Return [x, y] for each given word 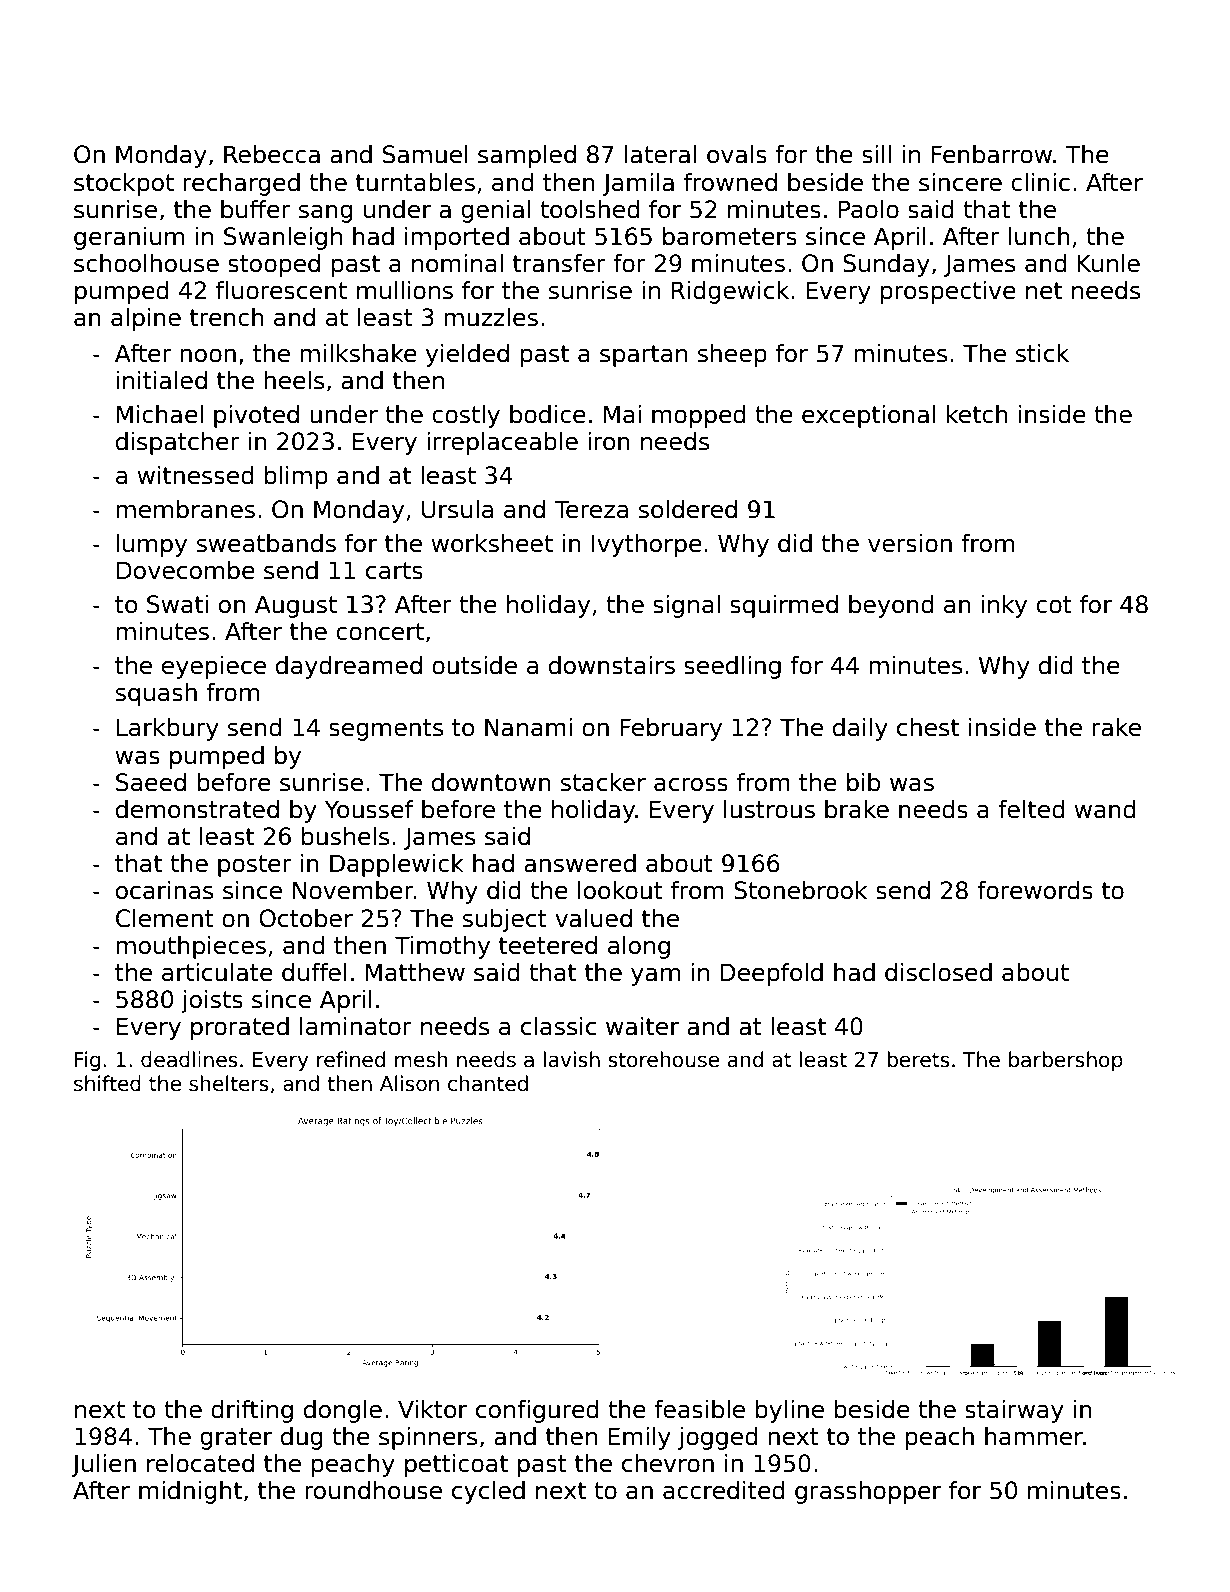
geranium [129, 238]
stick [1042, 353]
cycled [488, 1492]
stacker [603, 782]
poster [255, 866]
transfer [559, 263]
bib [863, 782]
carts [394, 571]
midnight [190, 1492]
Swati [177, 604]
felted [1031, 809]
